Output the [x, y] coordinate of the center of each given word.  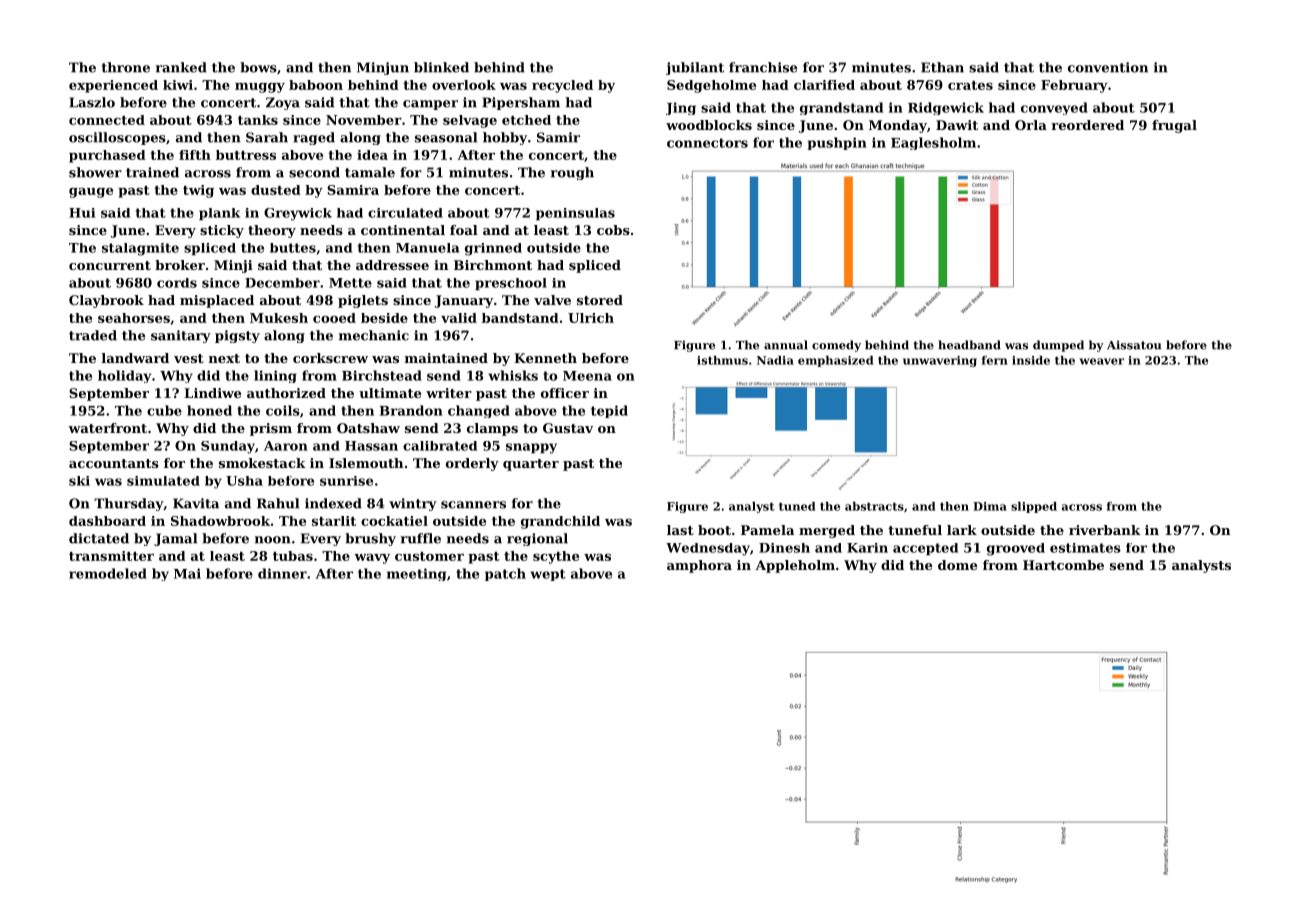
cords [177, 283]
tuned [797, 506]
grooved [1016, 549]
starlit [334, 521]
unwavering [940, 361]
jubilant [695, 68]
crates [970, 85]
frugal [1174, 126]
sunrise [346, 481]
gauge [91, 193]
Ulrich [591, 318]
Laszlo [92, 102]
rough [572, 173]
